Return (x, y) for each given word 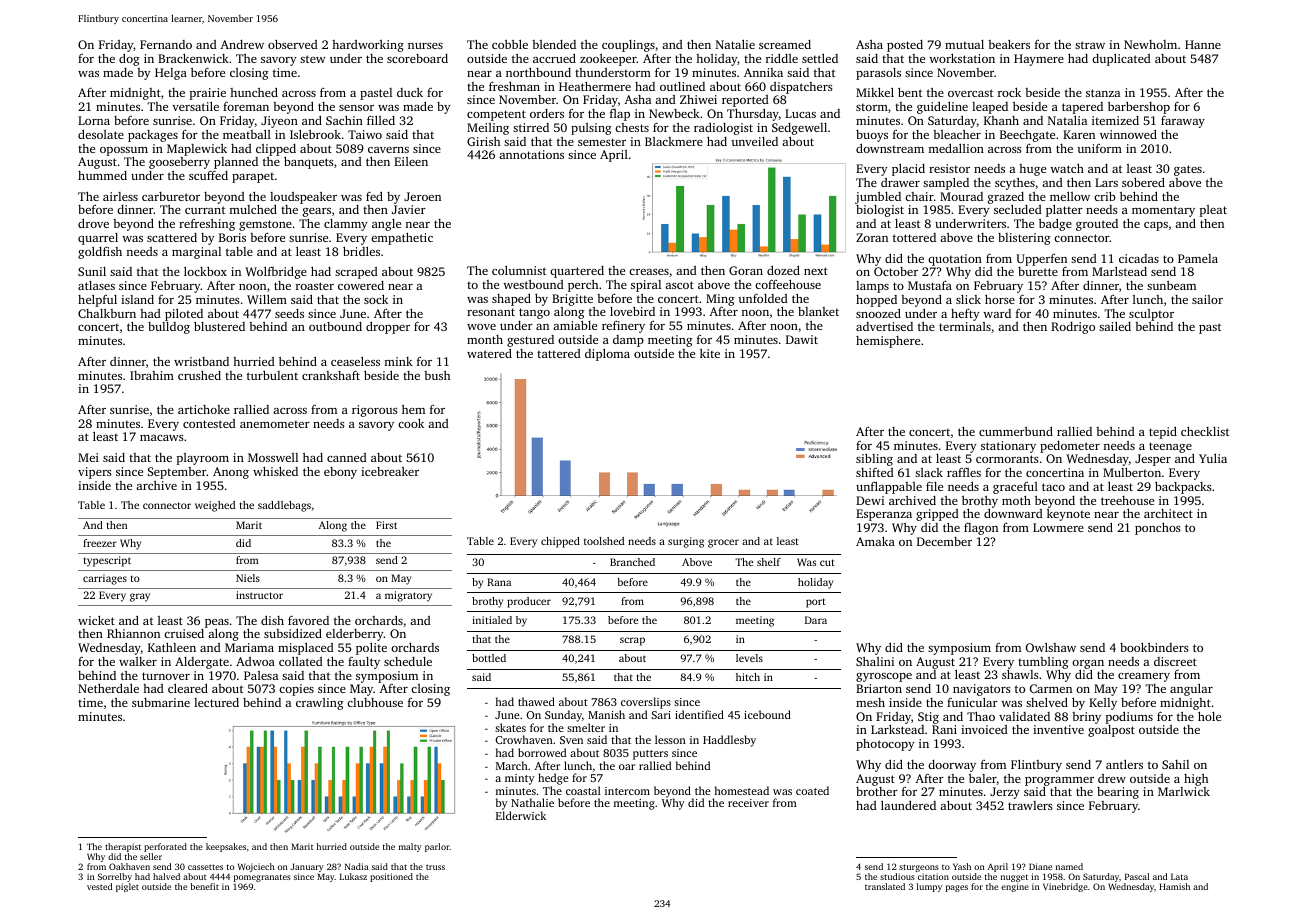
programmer (1059, 782)
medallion (956, 148)
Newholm (1150, 44)
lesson (670, 739)
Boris (232, 237)
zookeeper (608, 60)
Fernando (166, 44)
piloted (184, 314)
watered (489, 353)
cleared (188, 688)
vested (99, 886)
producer (529, 602)
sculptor (1151, 315)
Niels (248, 578)
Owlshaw (1051, 647)
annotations (531, 154)
